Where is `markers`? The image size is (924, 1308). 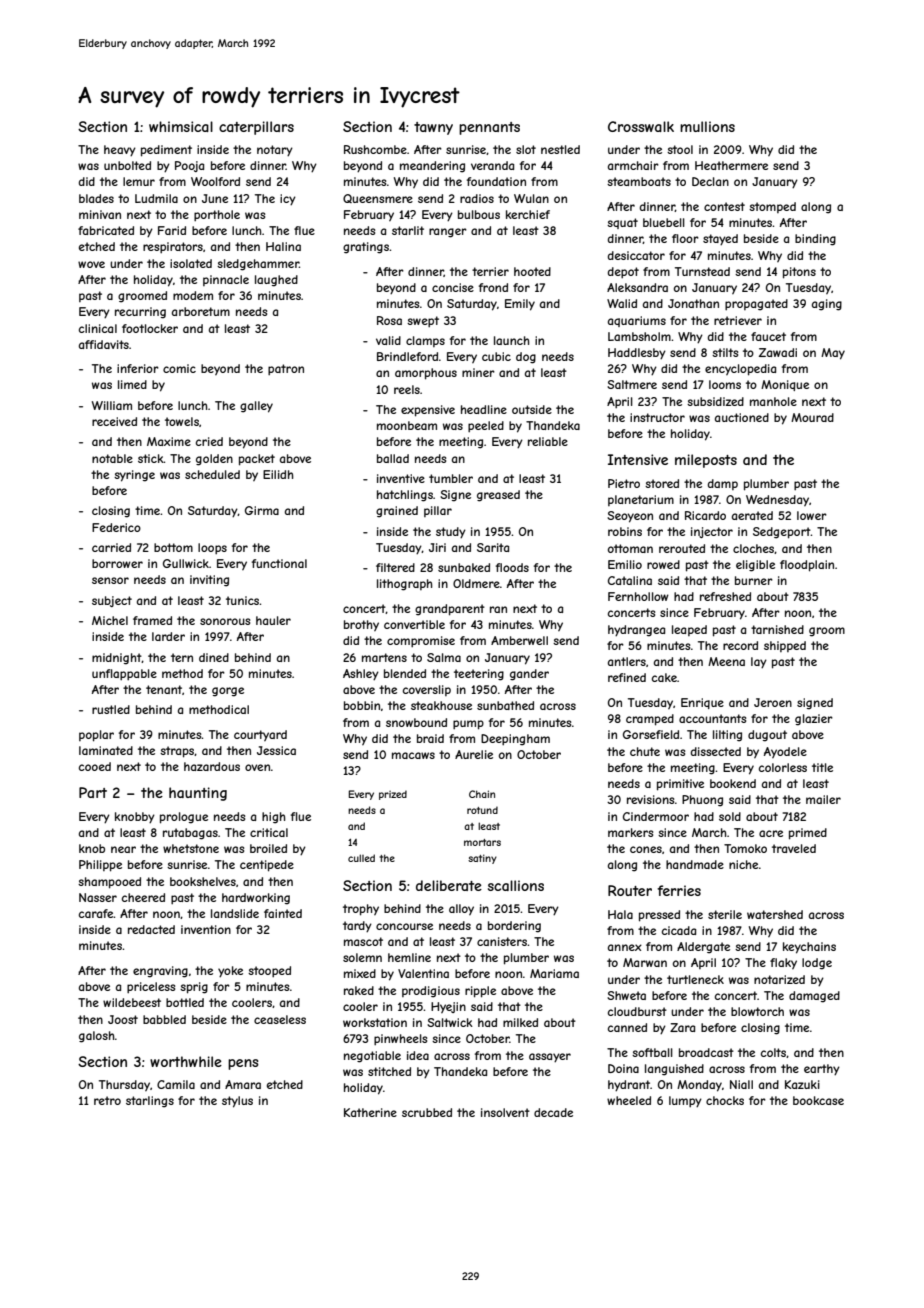 markers is located at coordinates (630, 832).
